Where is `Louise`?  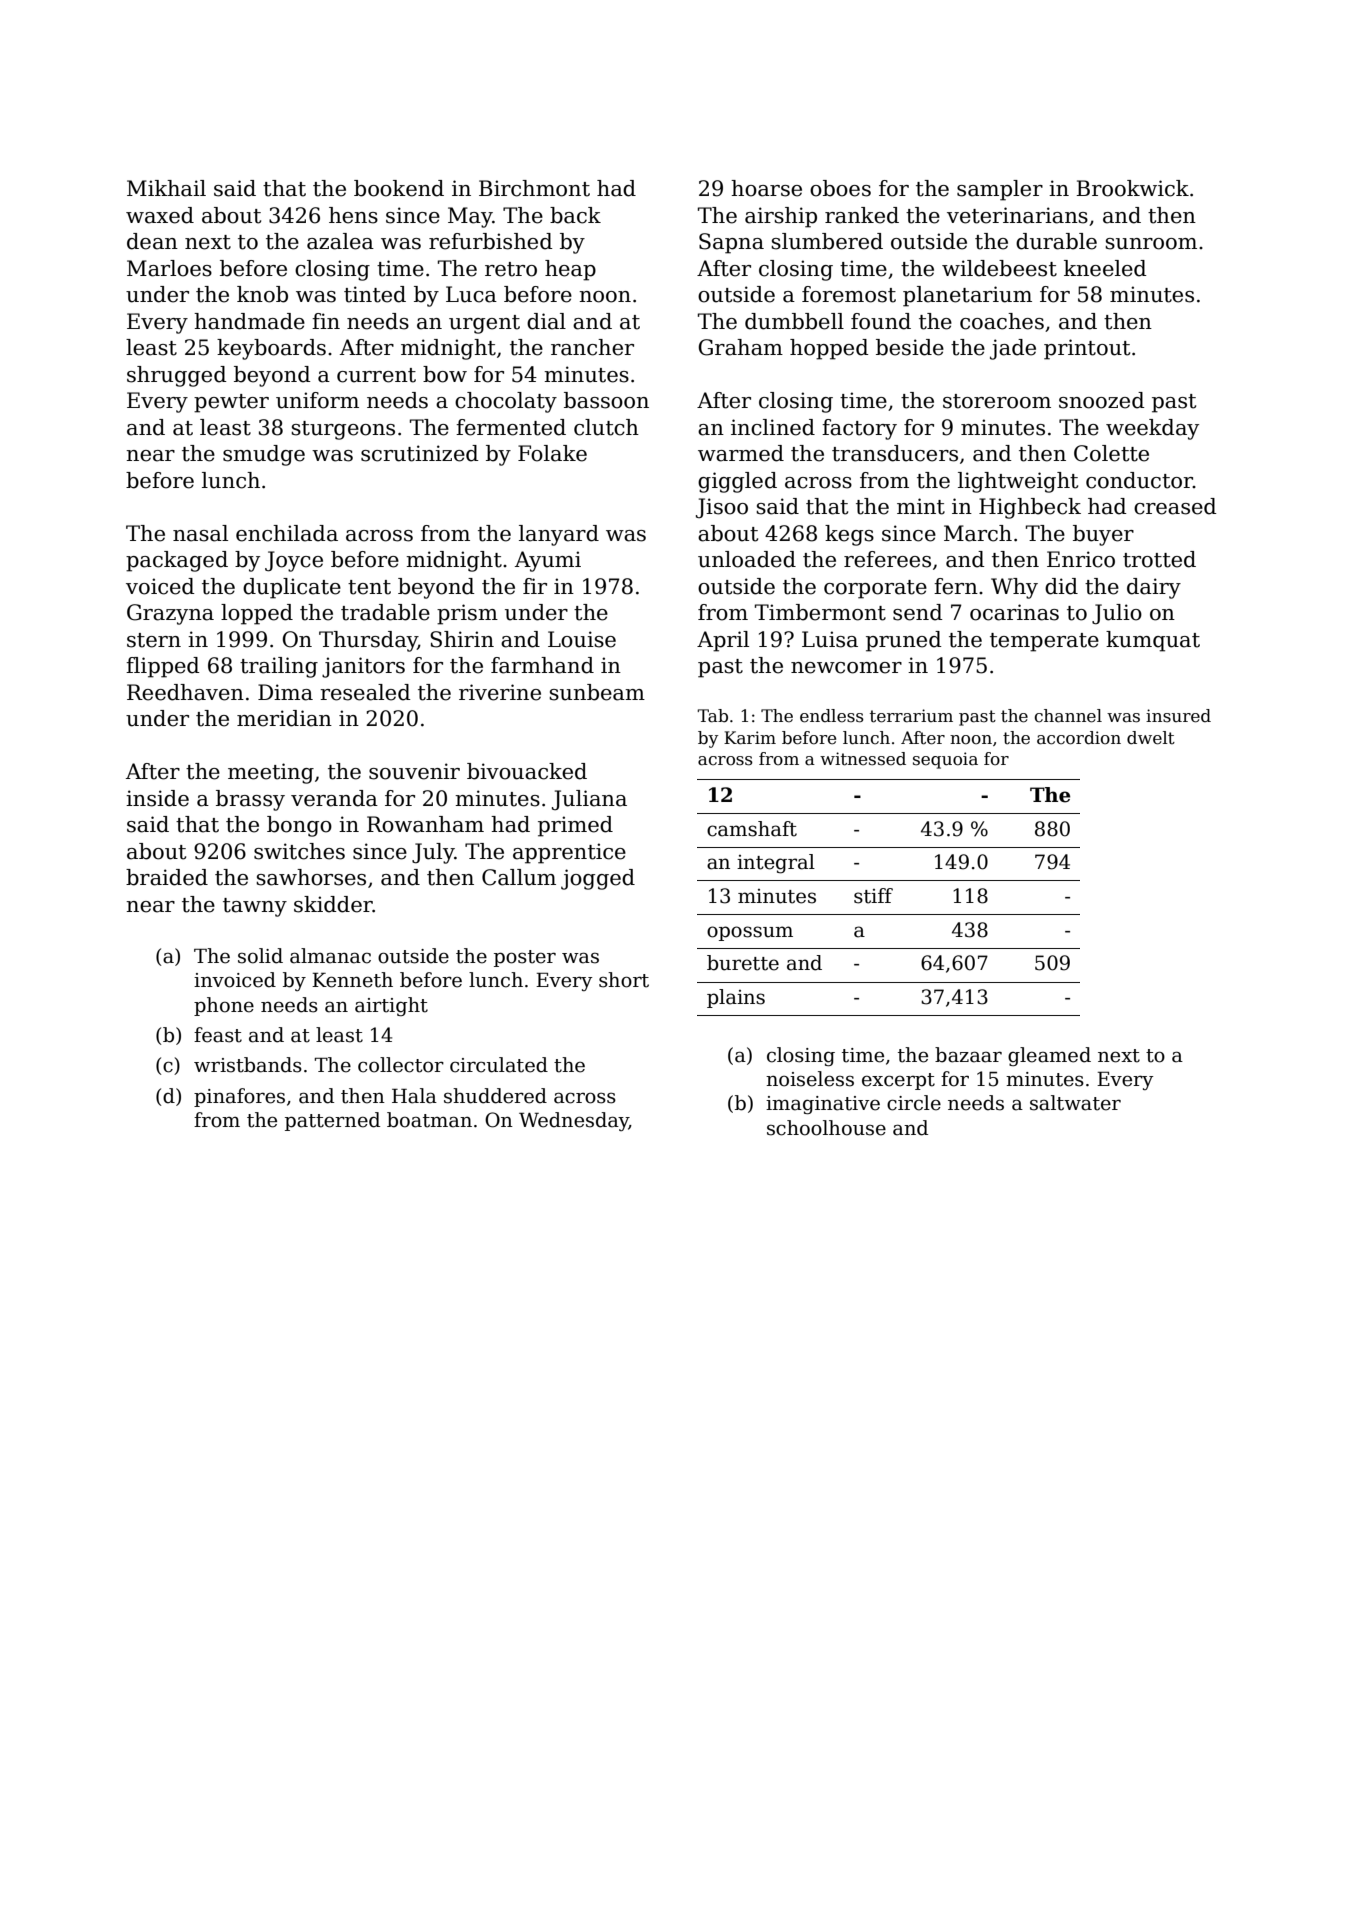
Louise is located at coordinates (582, 639).
